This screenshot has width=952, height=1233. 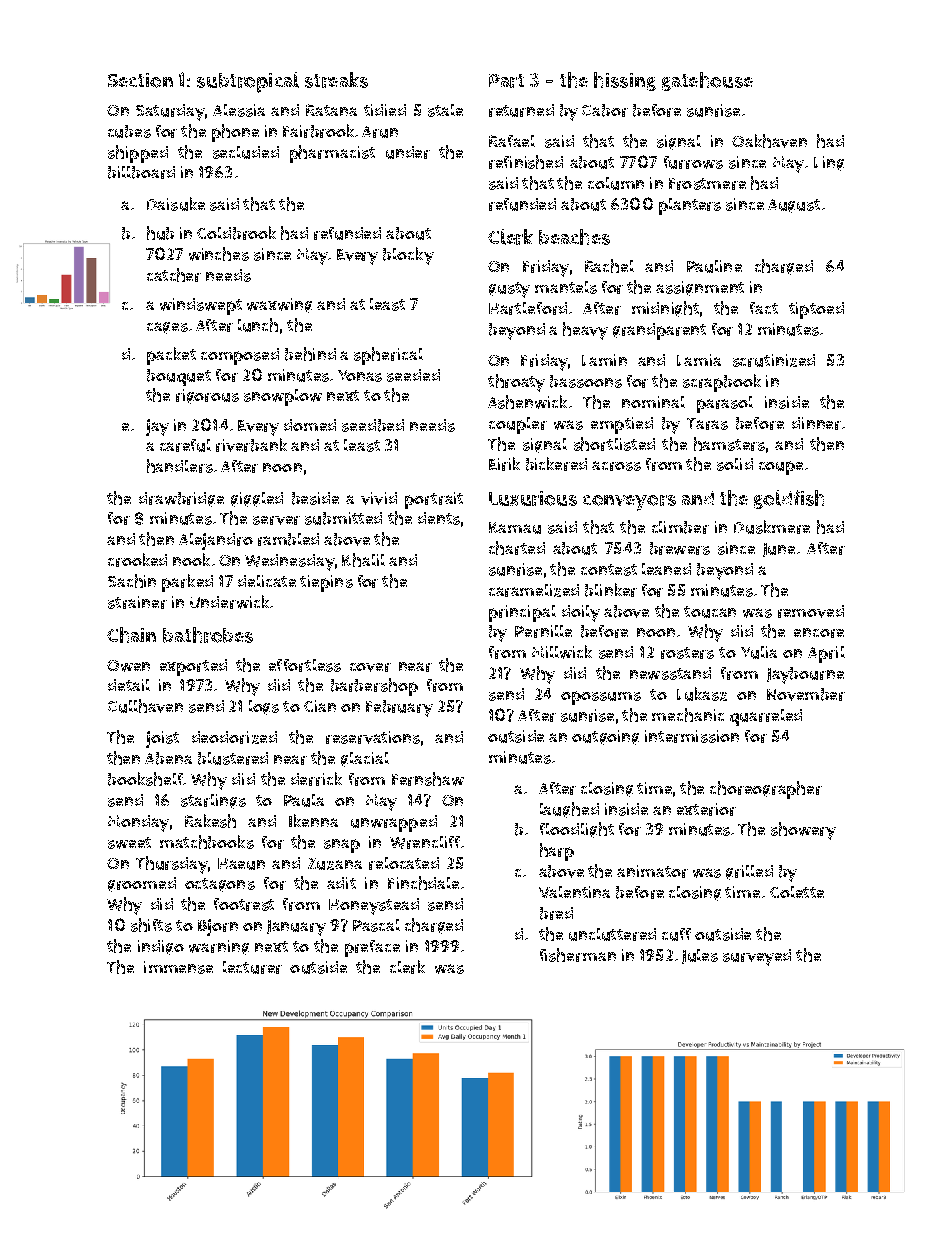 What do you see at coordinates (707, 81) in the screenshot?
I see `gatehouse` at bounding box center [707, 81].
